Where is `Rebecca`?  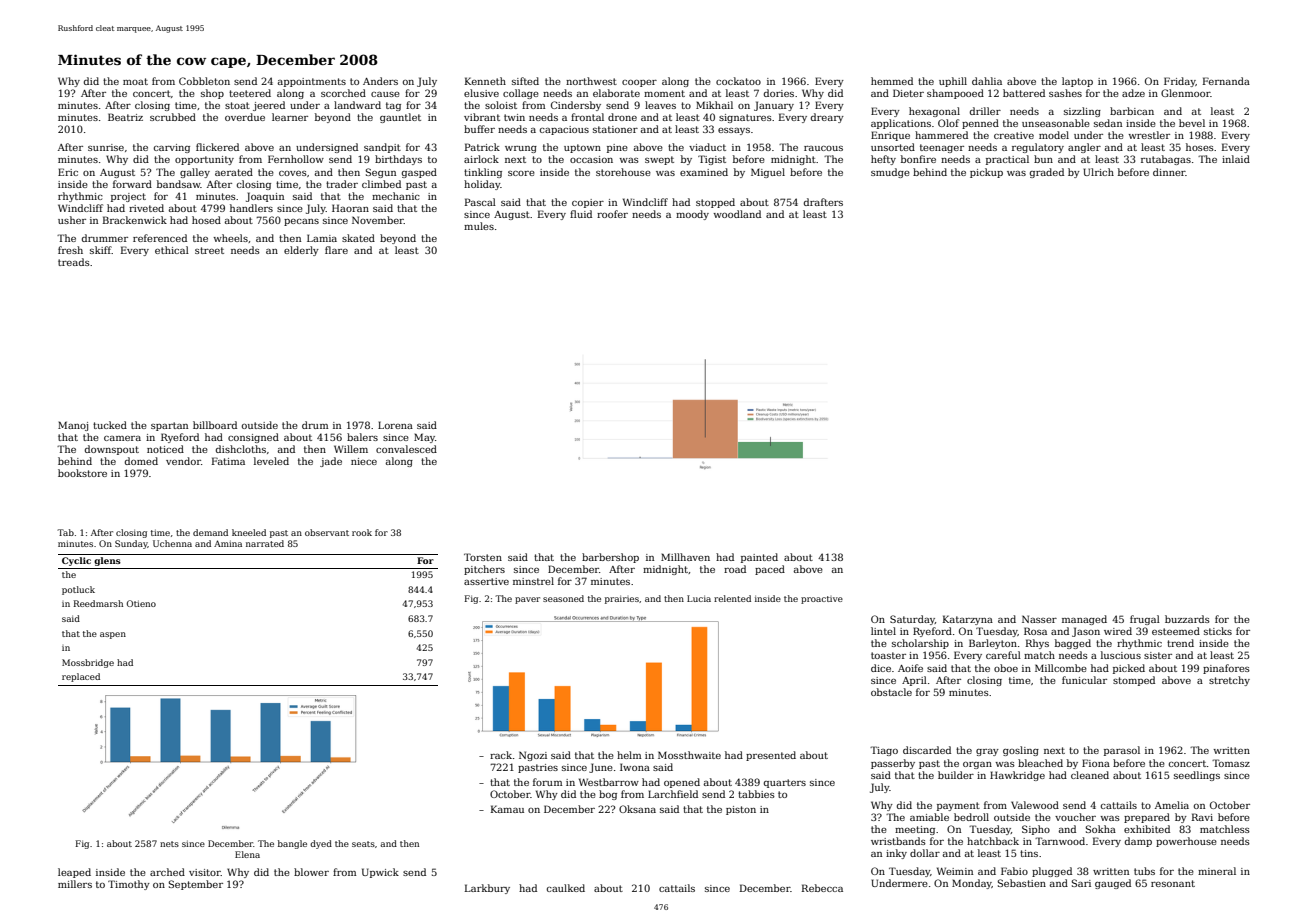
Rebecca is located at coordinates (822, 888).
